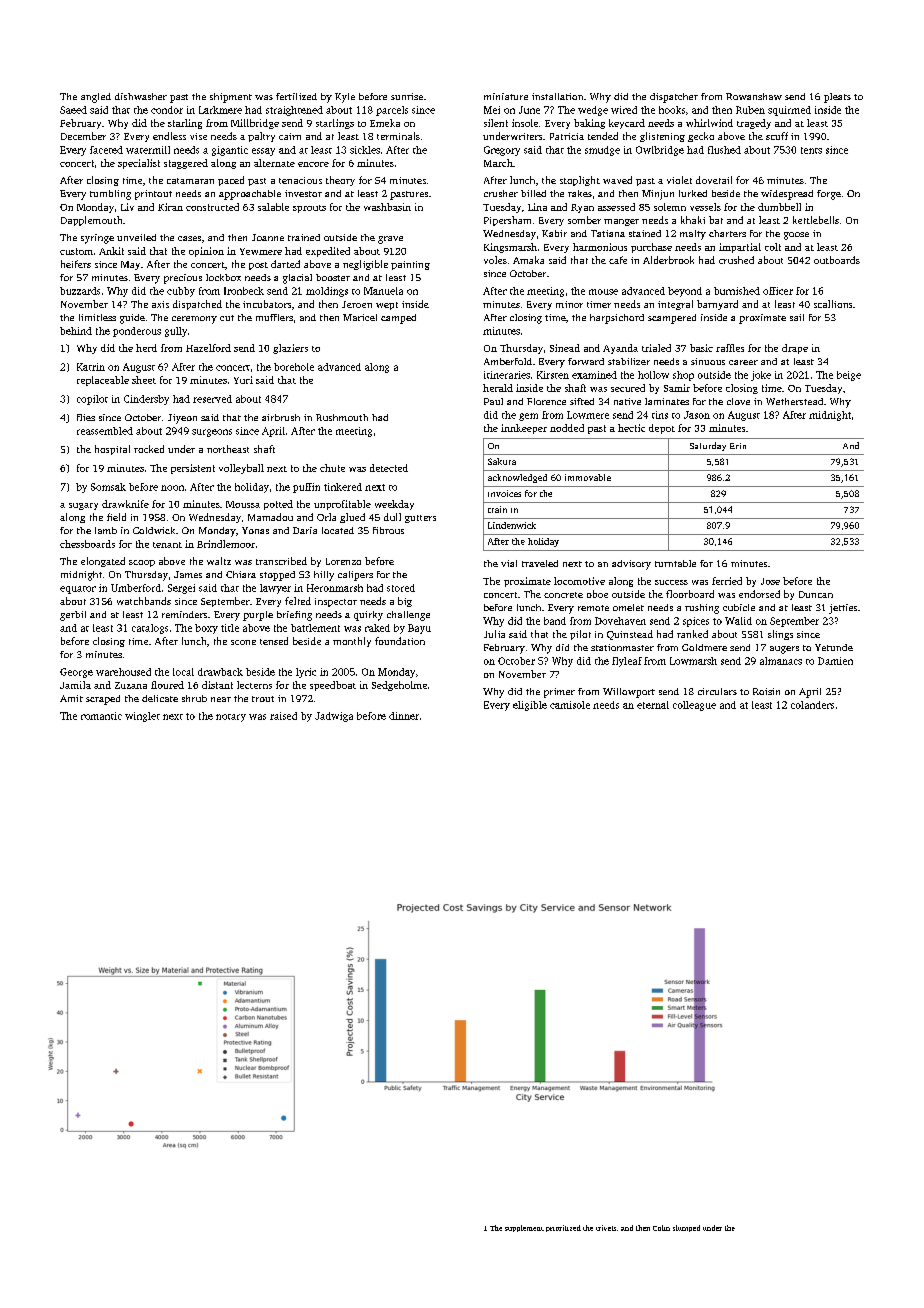 Image resolution: width=924 pixels, height=1308 pixels. I want to click on wired, so click(624, 110).
